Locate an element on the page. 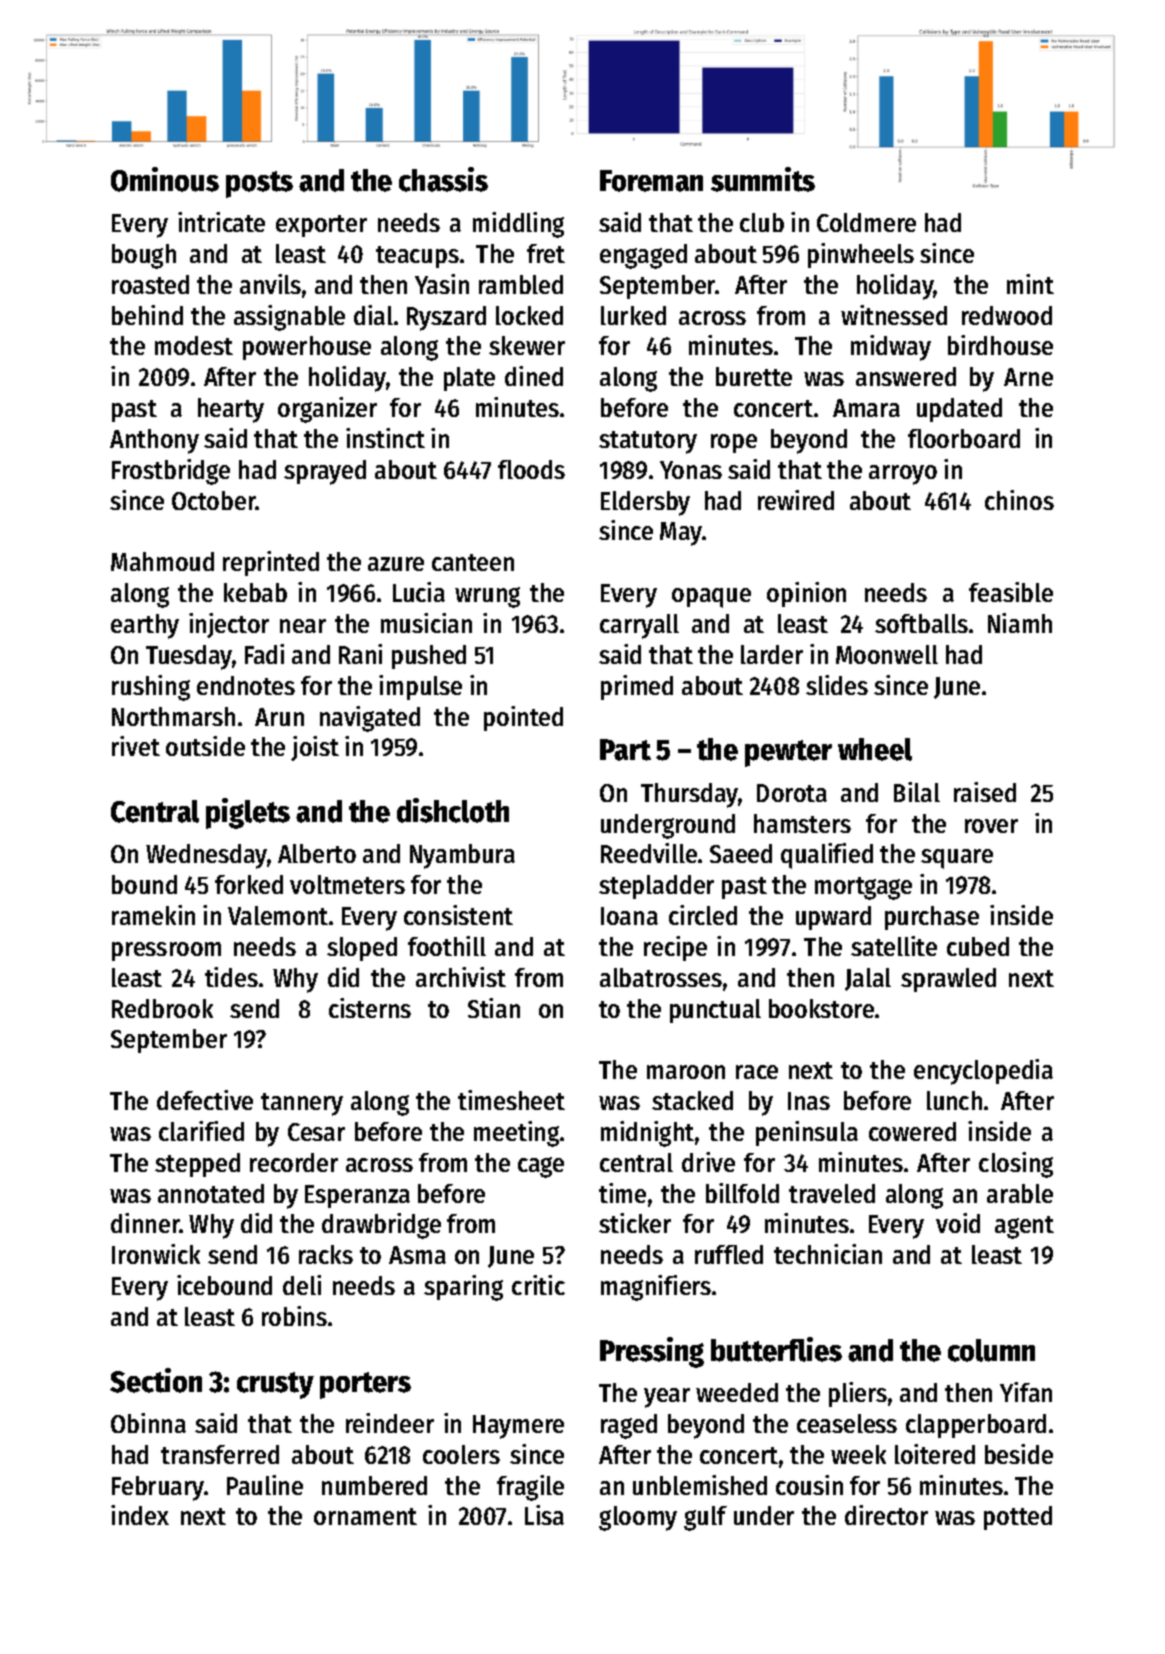 The image size is (1165, 1654). forked is located at coordinates (249, 884).
